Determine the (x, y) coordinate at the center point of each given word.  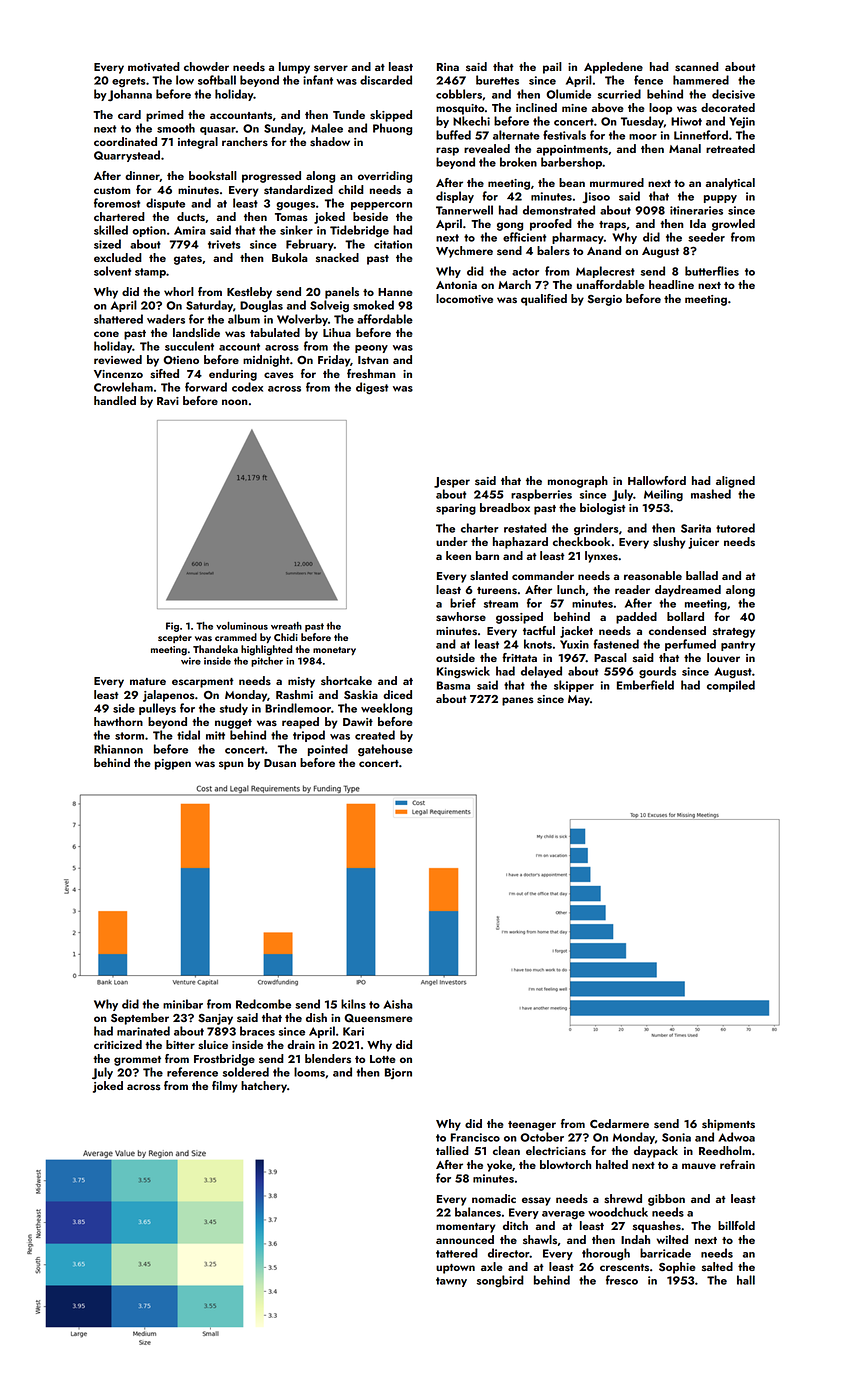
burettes (497, 80)
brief (463, 603)
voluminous (242, 626)
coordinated (125, 141)
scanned (697, 66)
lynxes (601, 557)
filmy (225, 1087)
